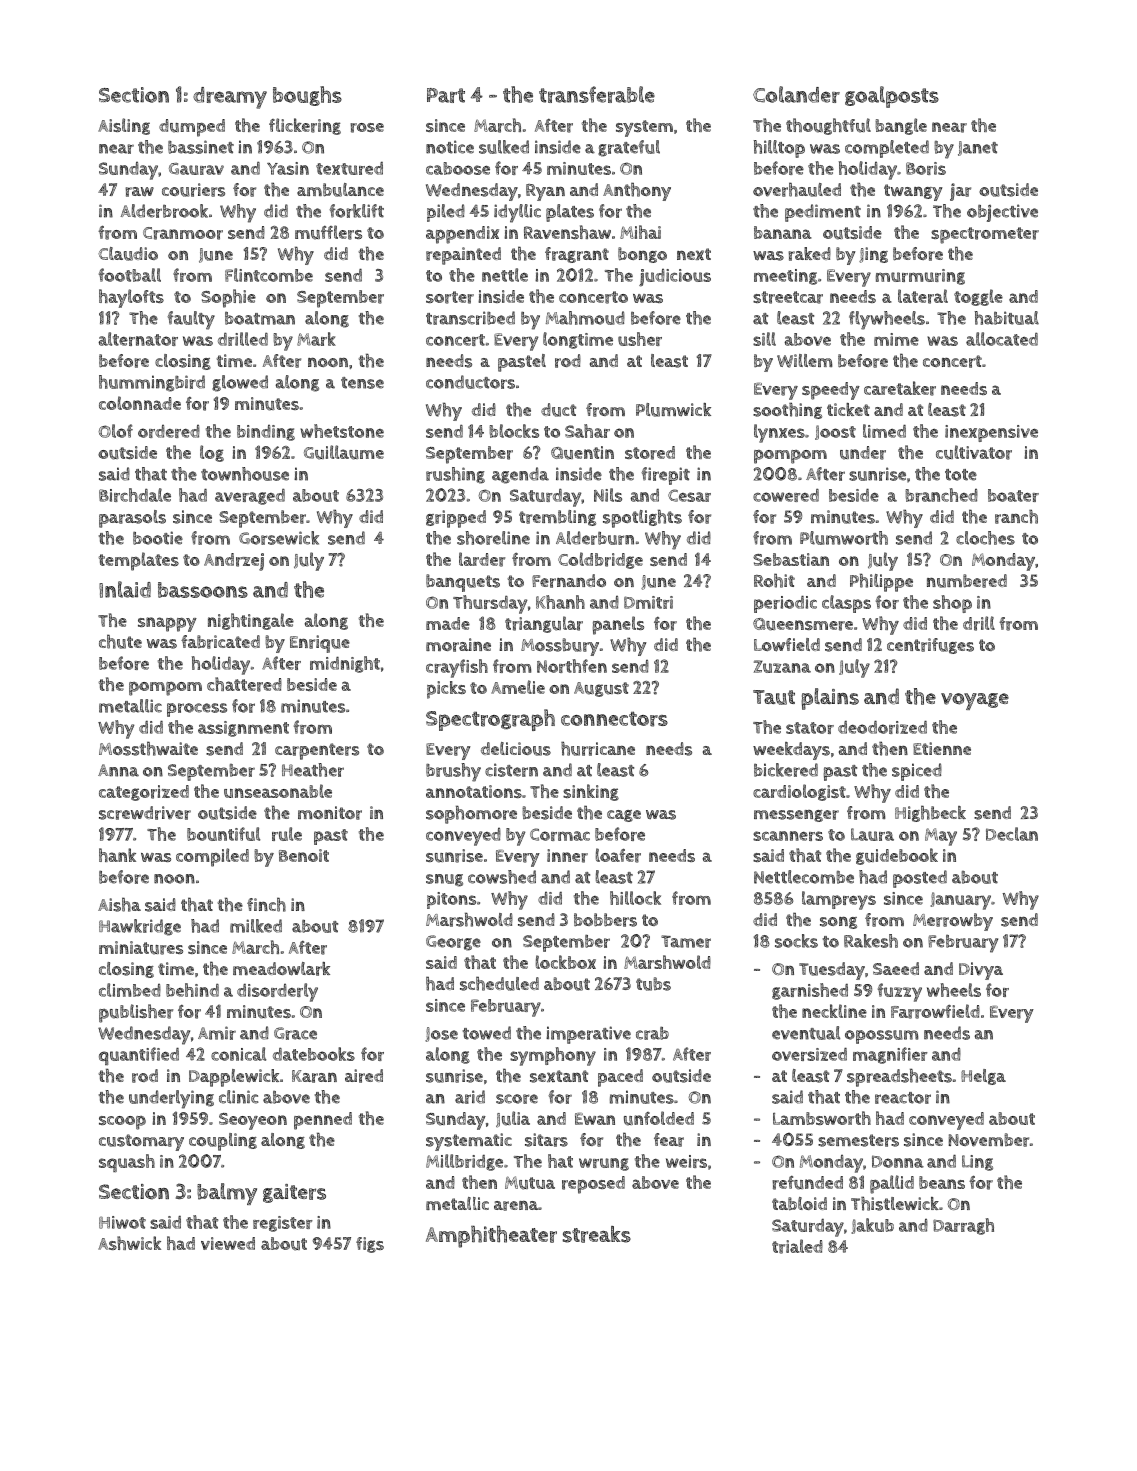 The height and width of the document is (1471, 1137). I want to click on viewed, so click(228, 1243).
